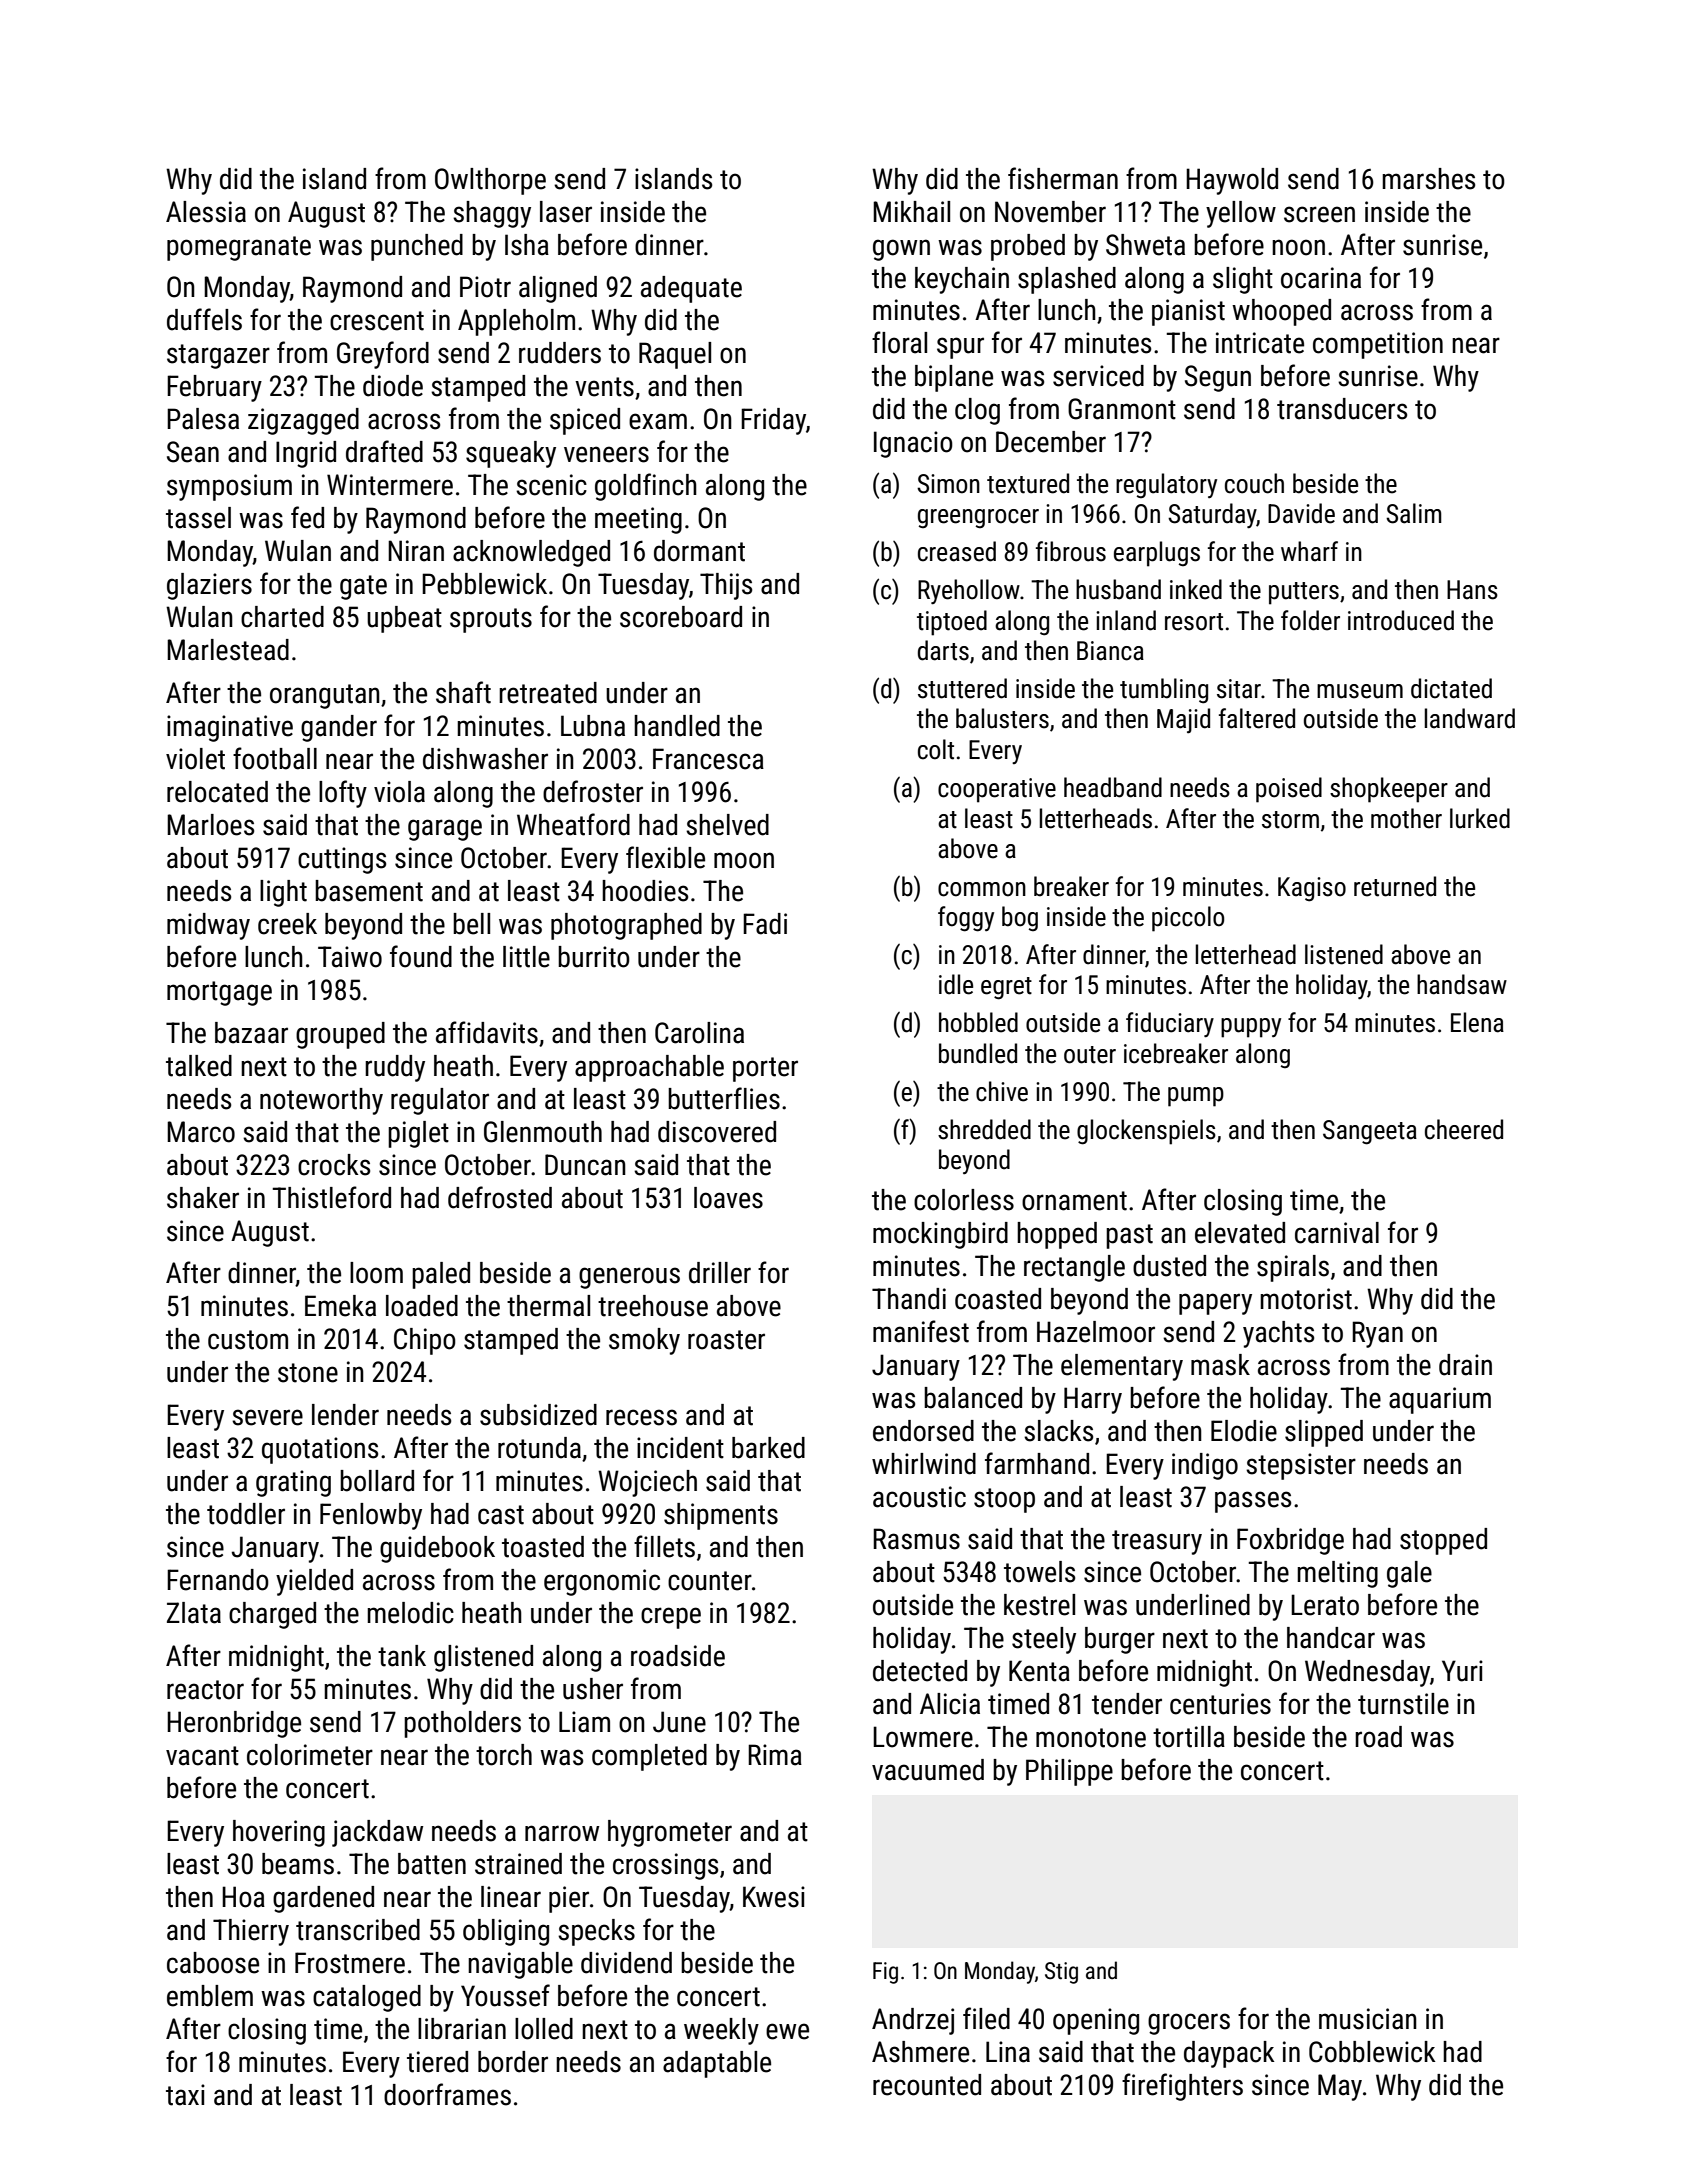 Image resolution: width=1683 pixels, height=2178 pixels. Describe the element at coordinates (548, 1306) in the document. I see `thermal` at that location.
